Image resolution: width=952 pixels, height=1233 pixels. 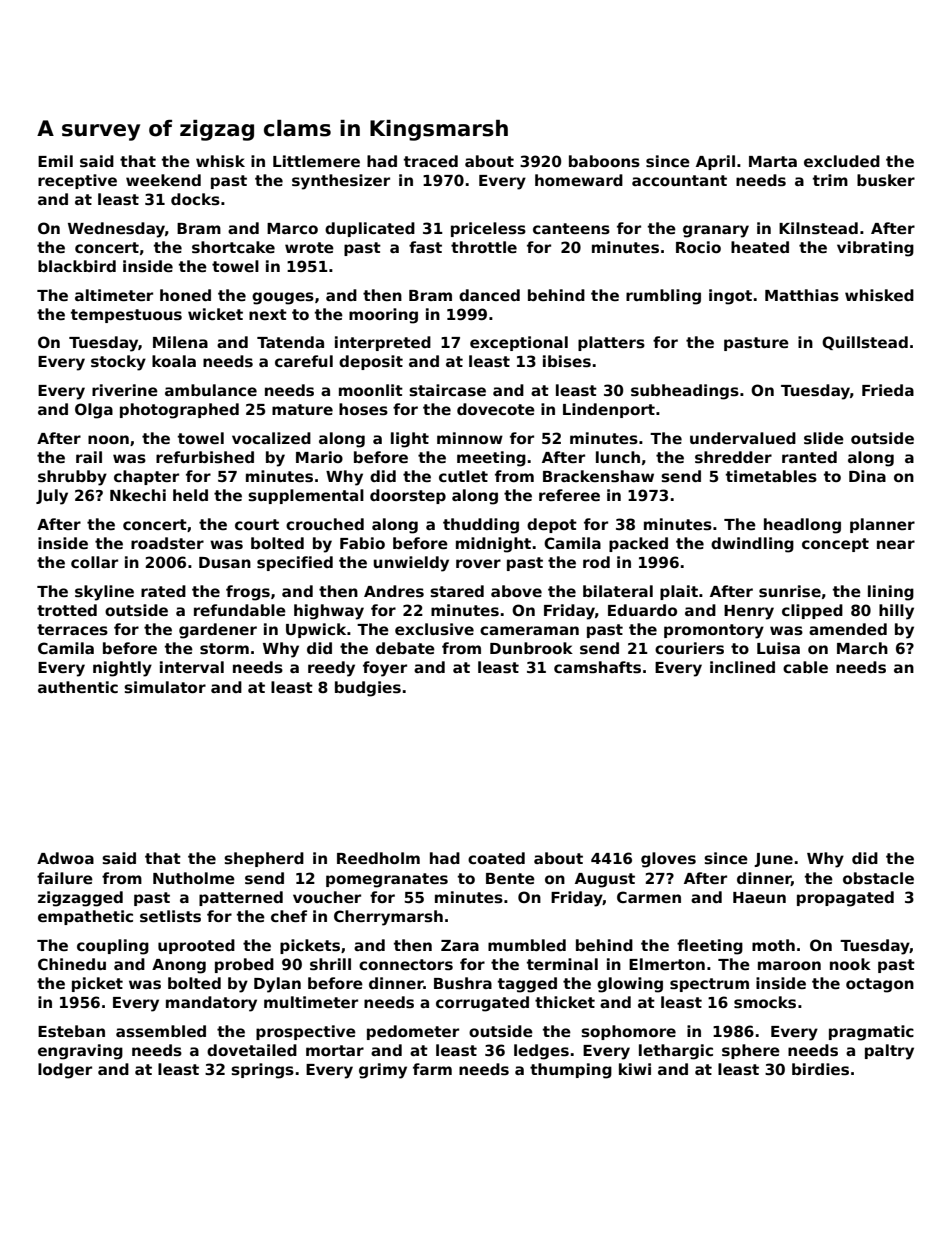 I want to click on Emil, so click(x=55, y=161).
